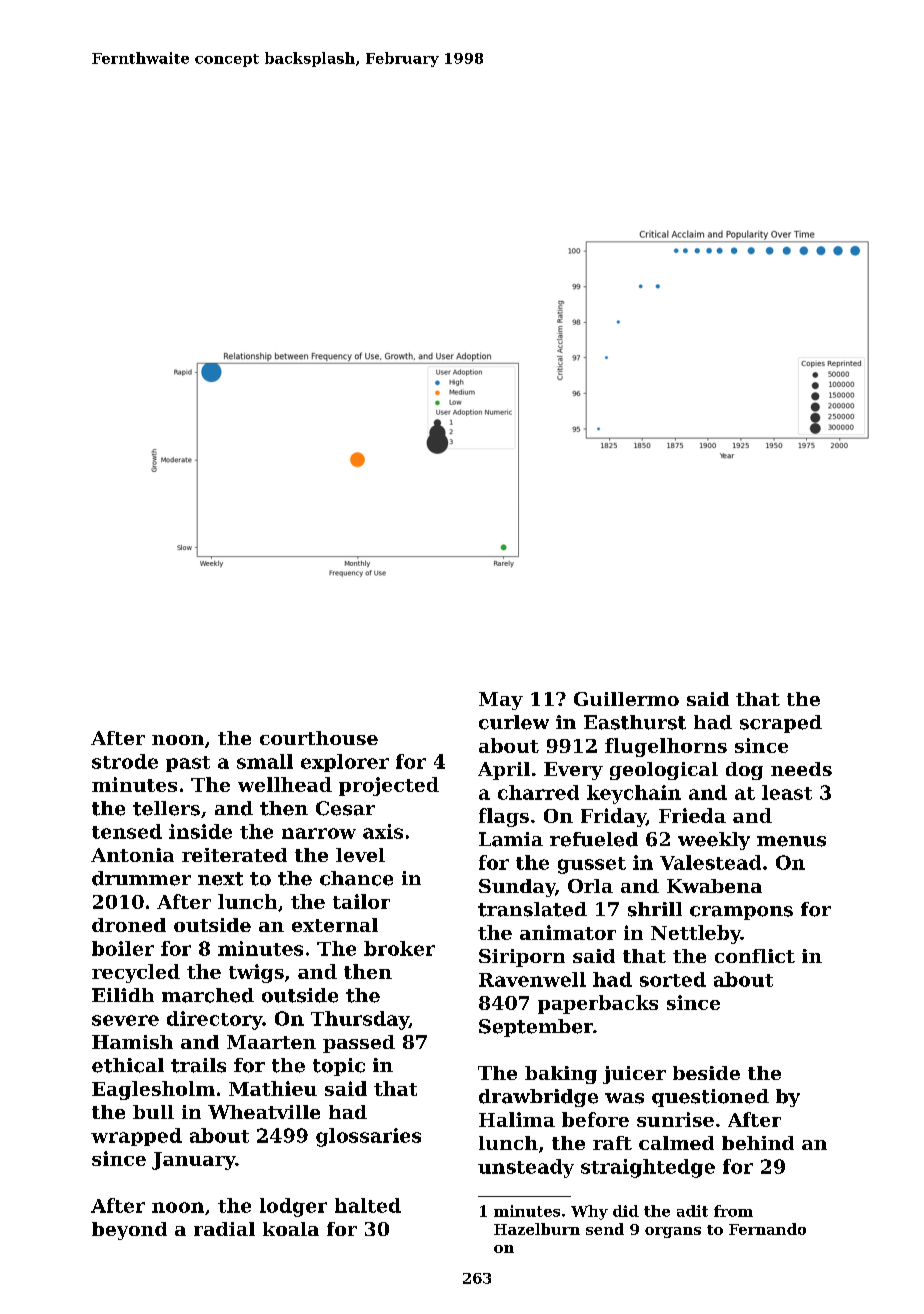 This page has height=1314, width=924. Describe the element at coordinates (293, 1207) in the page. I see `lodger` at that location.
